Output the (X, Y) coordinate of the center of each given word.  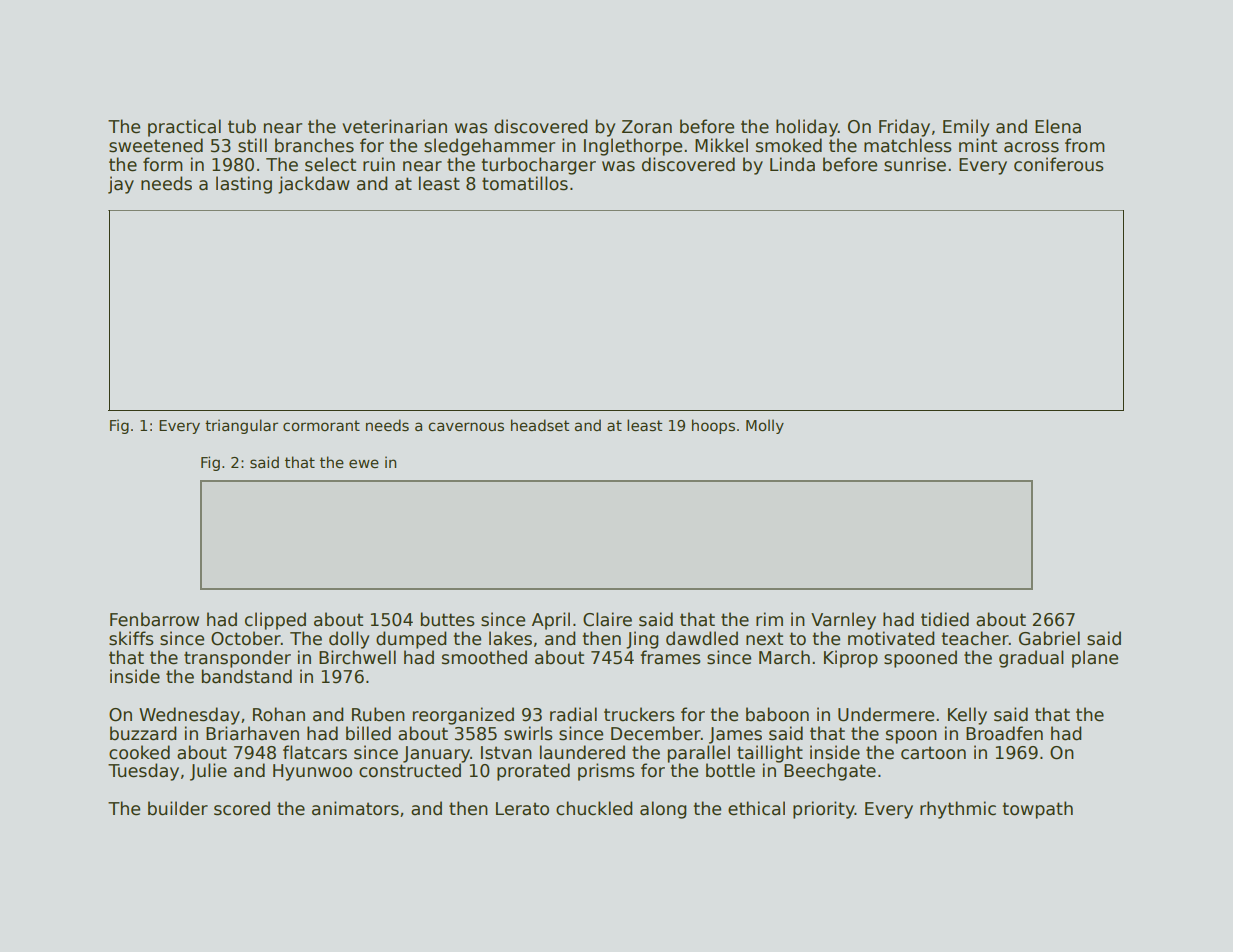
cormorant (321, 425)
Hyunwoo (312, 772)
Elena (1058, 126)
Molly (765, 426)
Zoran (647, 127)
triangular (241, 426)
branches (314, 145)
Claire (607, 619)
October (246, 638)
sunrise (915, 164)
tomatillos (525, 183)
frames (670, 657)
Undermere (886, 714)
